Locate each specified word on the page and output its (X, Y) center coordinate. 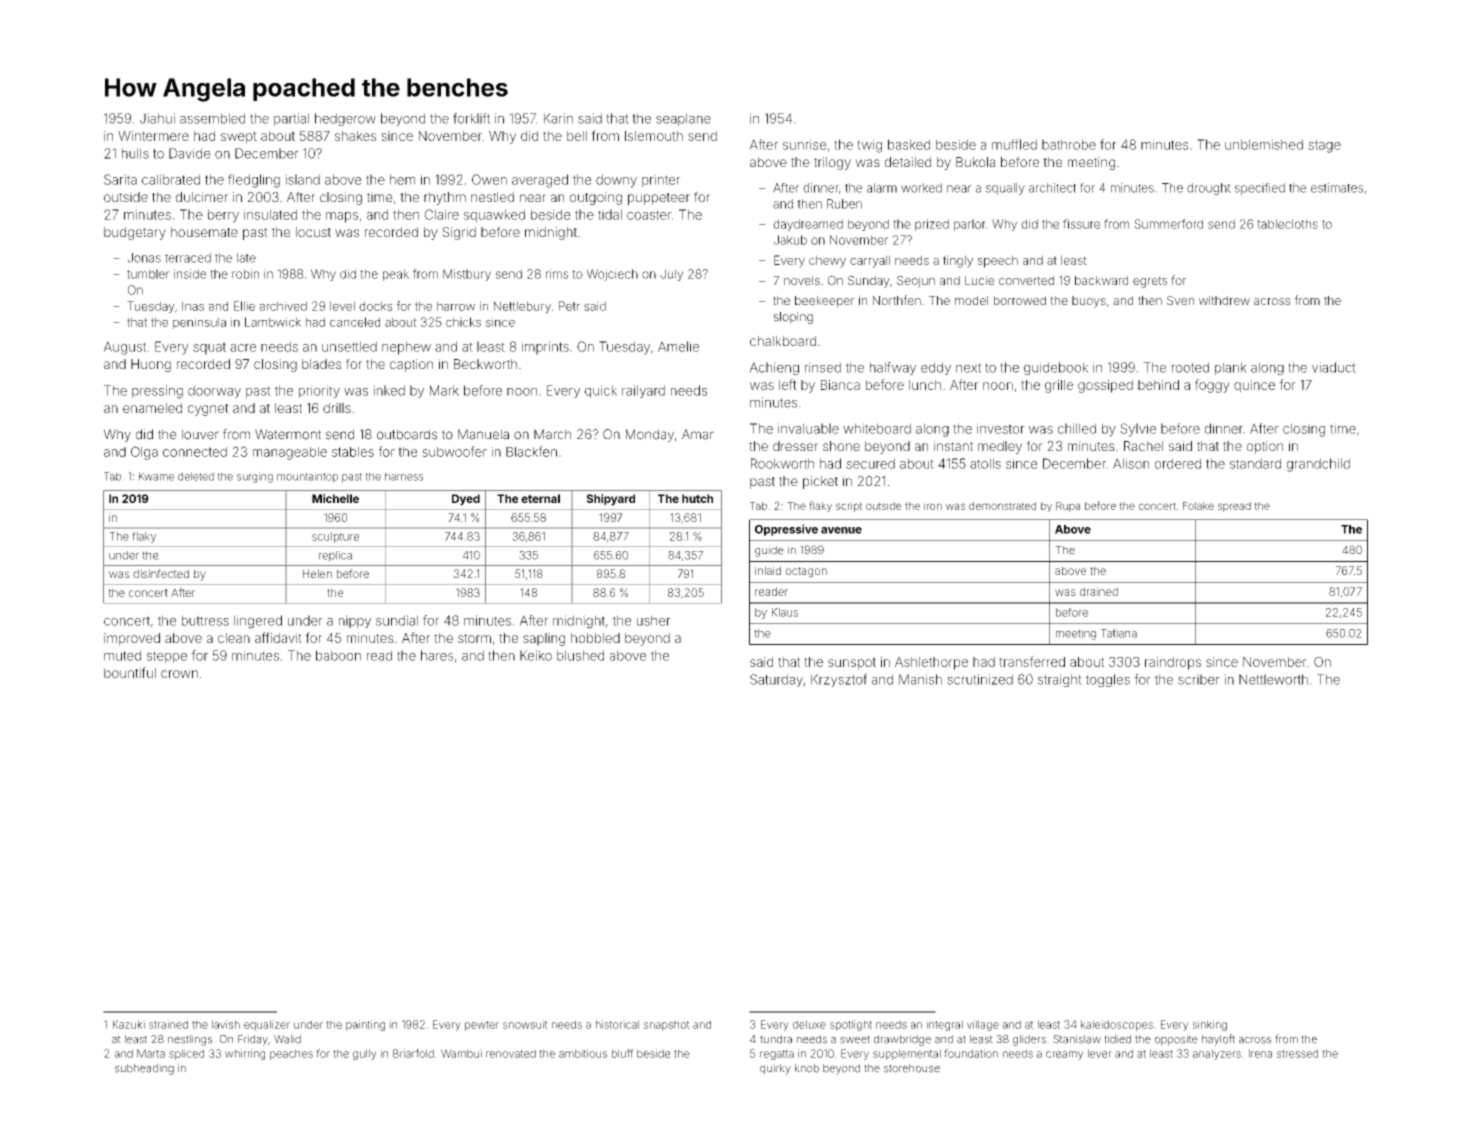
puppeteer (659, 199)
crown (179, 674)
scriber (1199, 679)
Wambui (461, 1053)
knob (807, 1068)
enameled (152, 408)
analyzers (1217, 1054)
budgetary (135, 233)
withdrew (1224, 300)
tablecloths (1287, 224)
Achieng (774, 368)
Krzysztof (839, 680)
